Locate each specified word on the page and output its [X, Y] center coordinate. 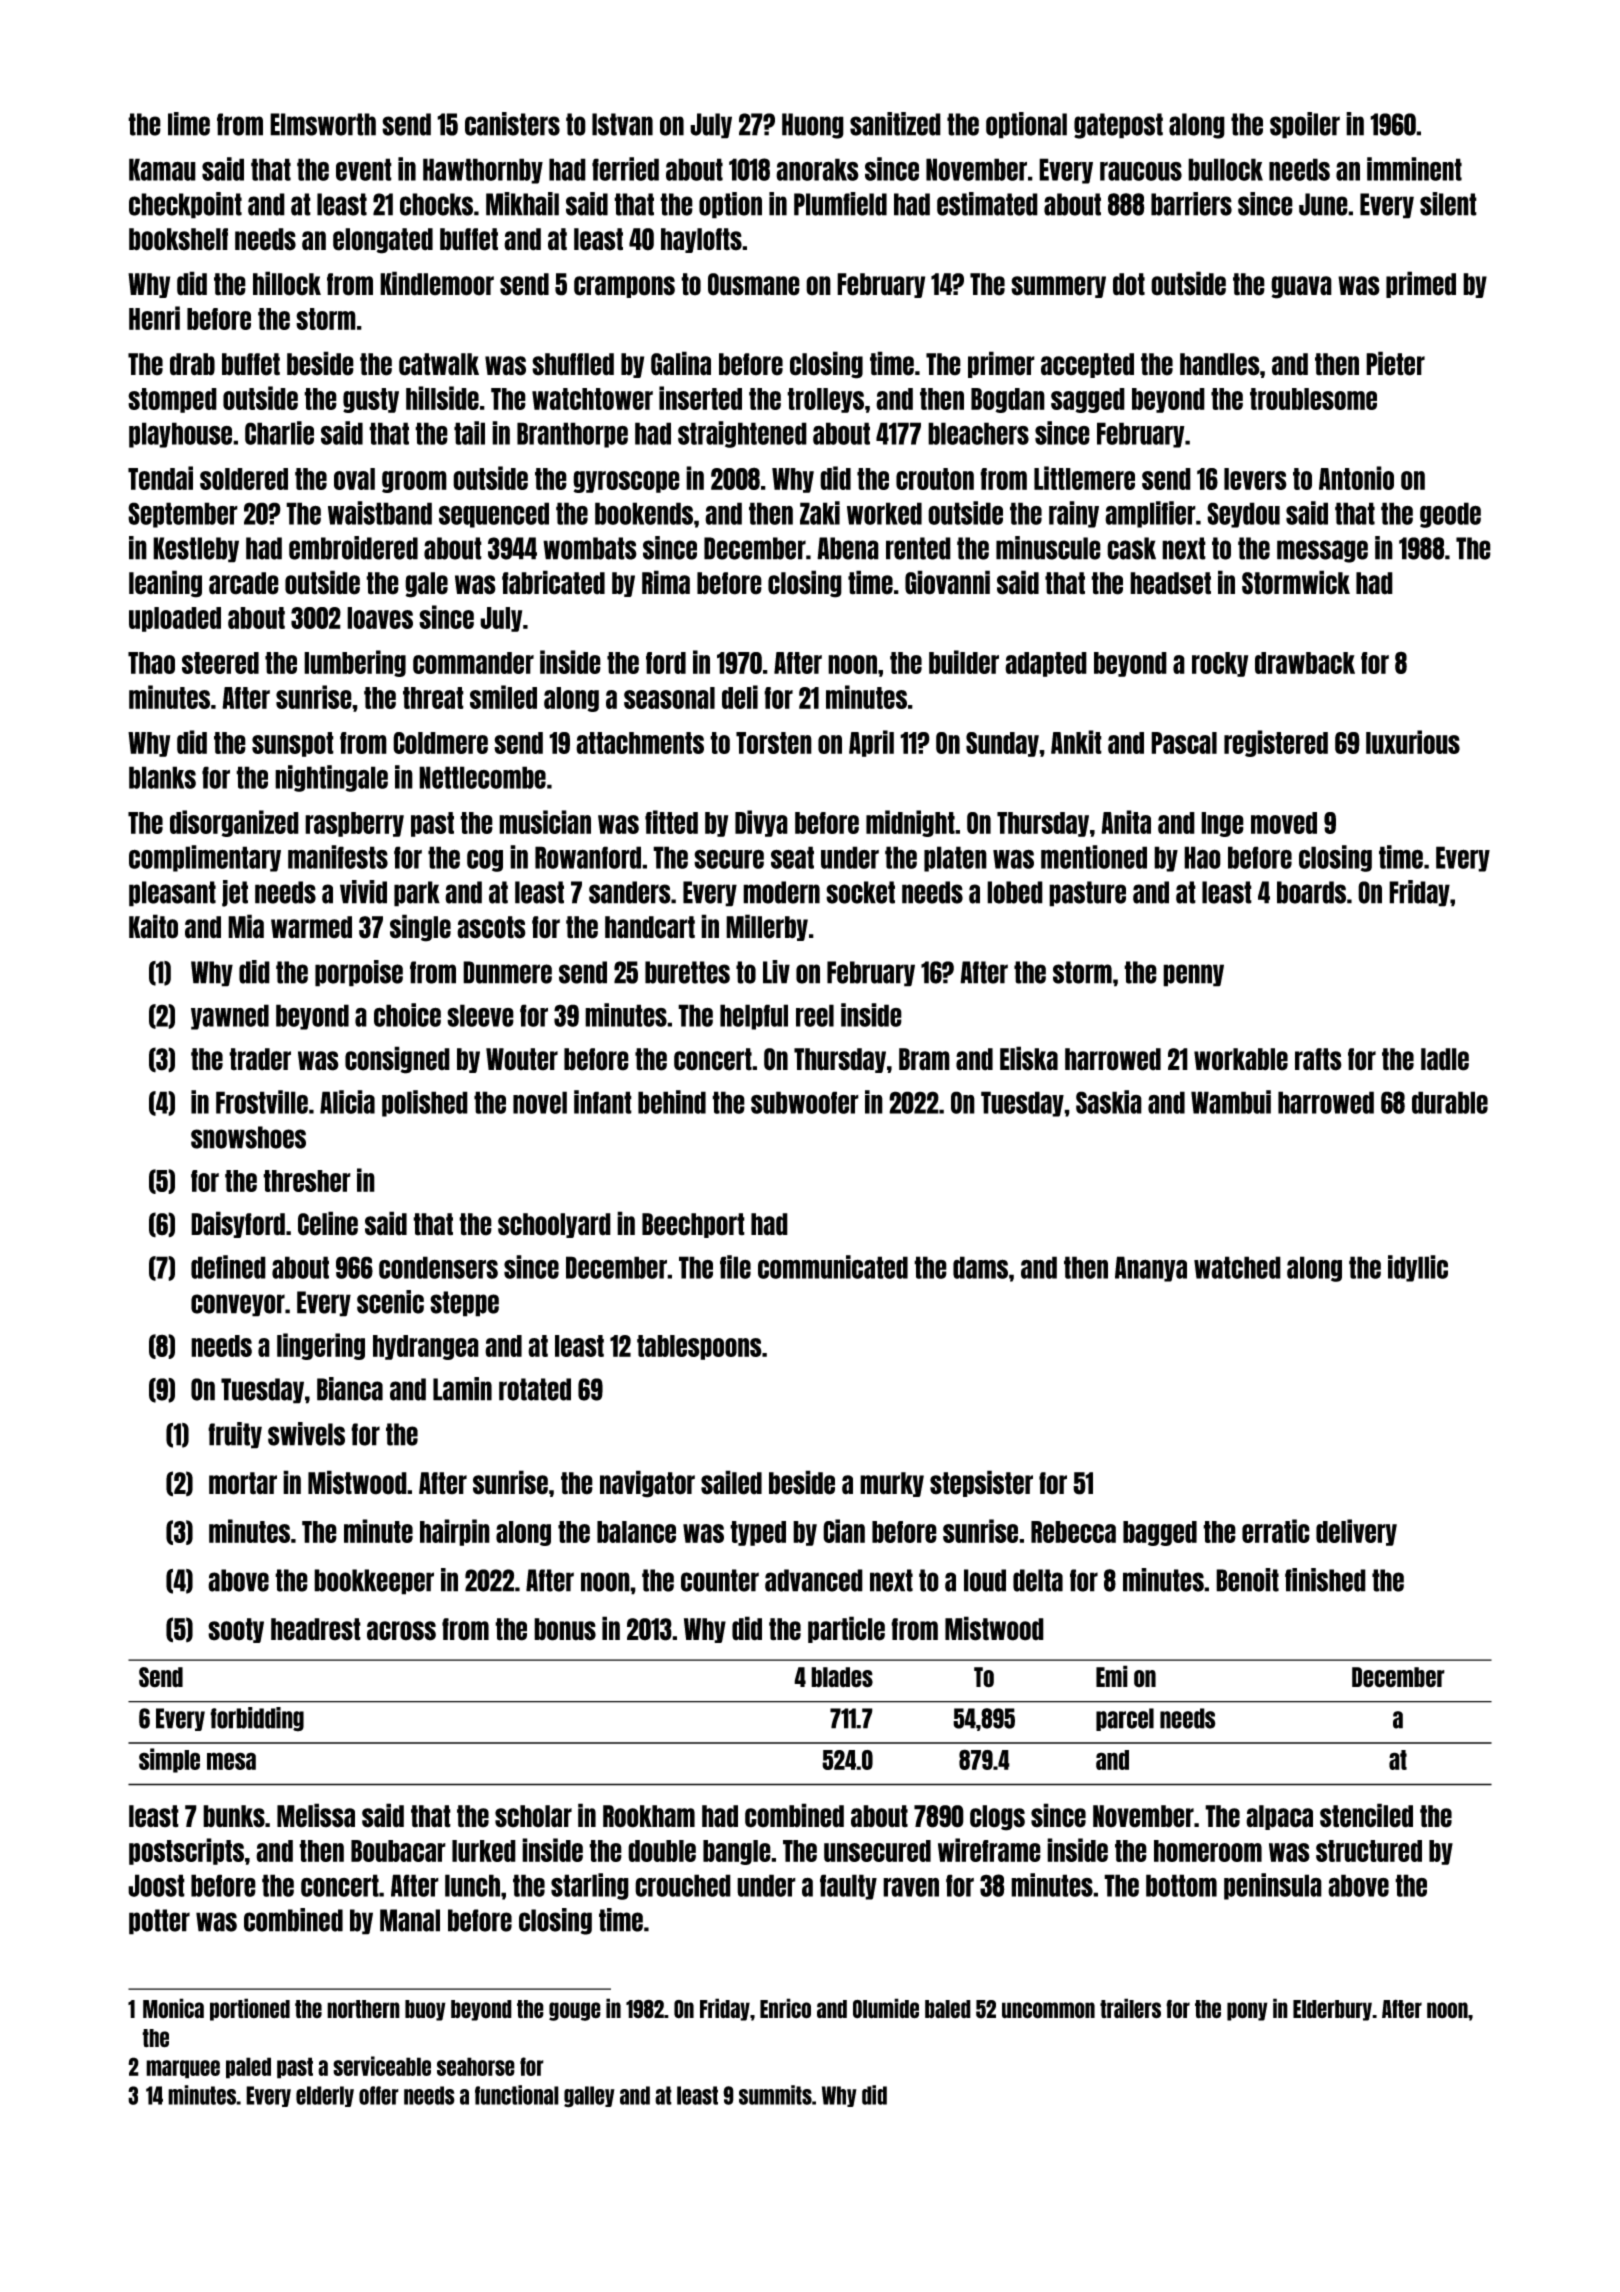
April [871, 743]
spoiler [1305, 125]
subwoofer [805, 1102]
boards [1311, 892]
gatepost [1118, 126]
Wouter [522, 1059]
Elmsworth [323, 124]
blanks [162, 777]
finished [1325, 1580]
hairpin [455, 1532]
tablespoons [699, 1347]
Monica [173, 2008]
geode [1450, 515]
